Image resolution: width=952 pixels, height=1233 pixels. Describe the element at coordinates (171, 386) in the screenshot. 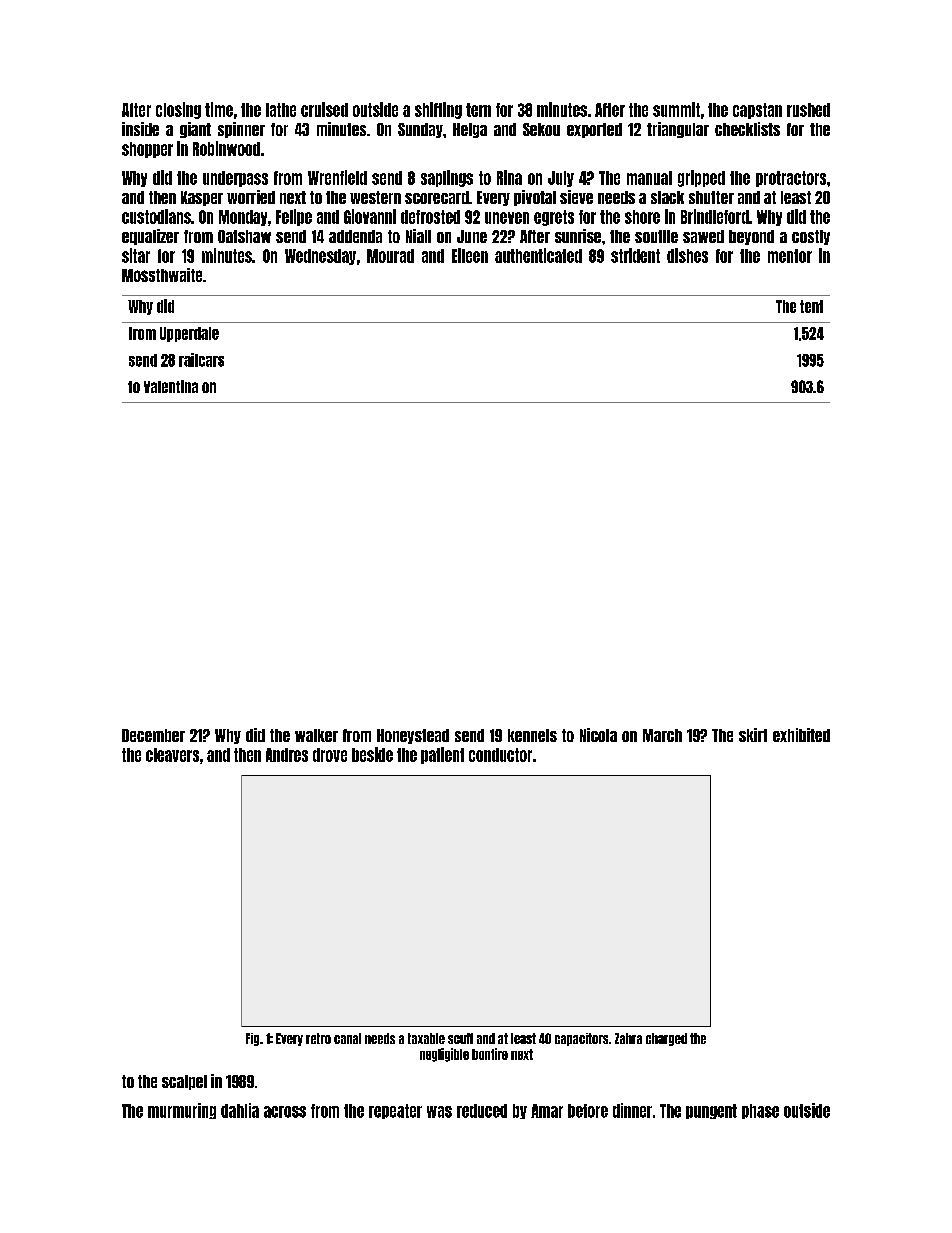

I see `Valentina` at that location.
